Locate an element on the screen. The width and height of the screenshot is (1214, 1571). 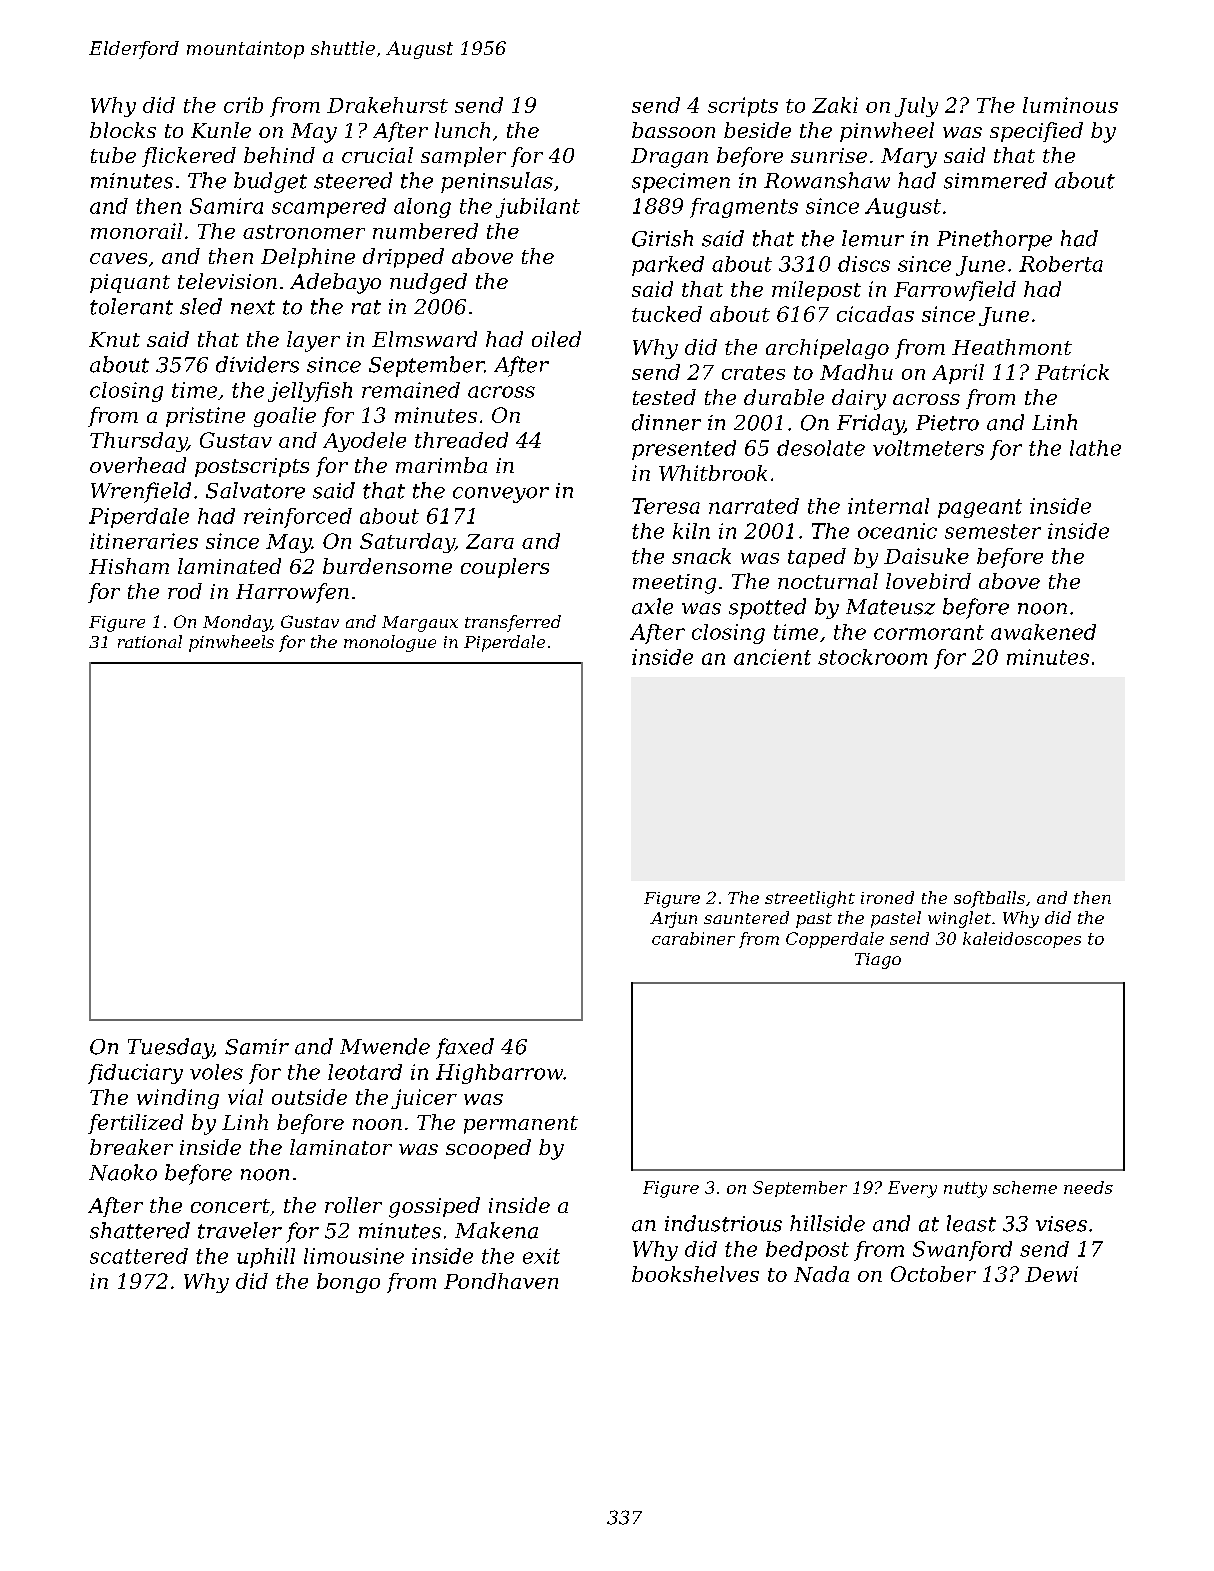
July is located at coordinates (916, 107).
